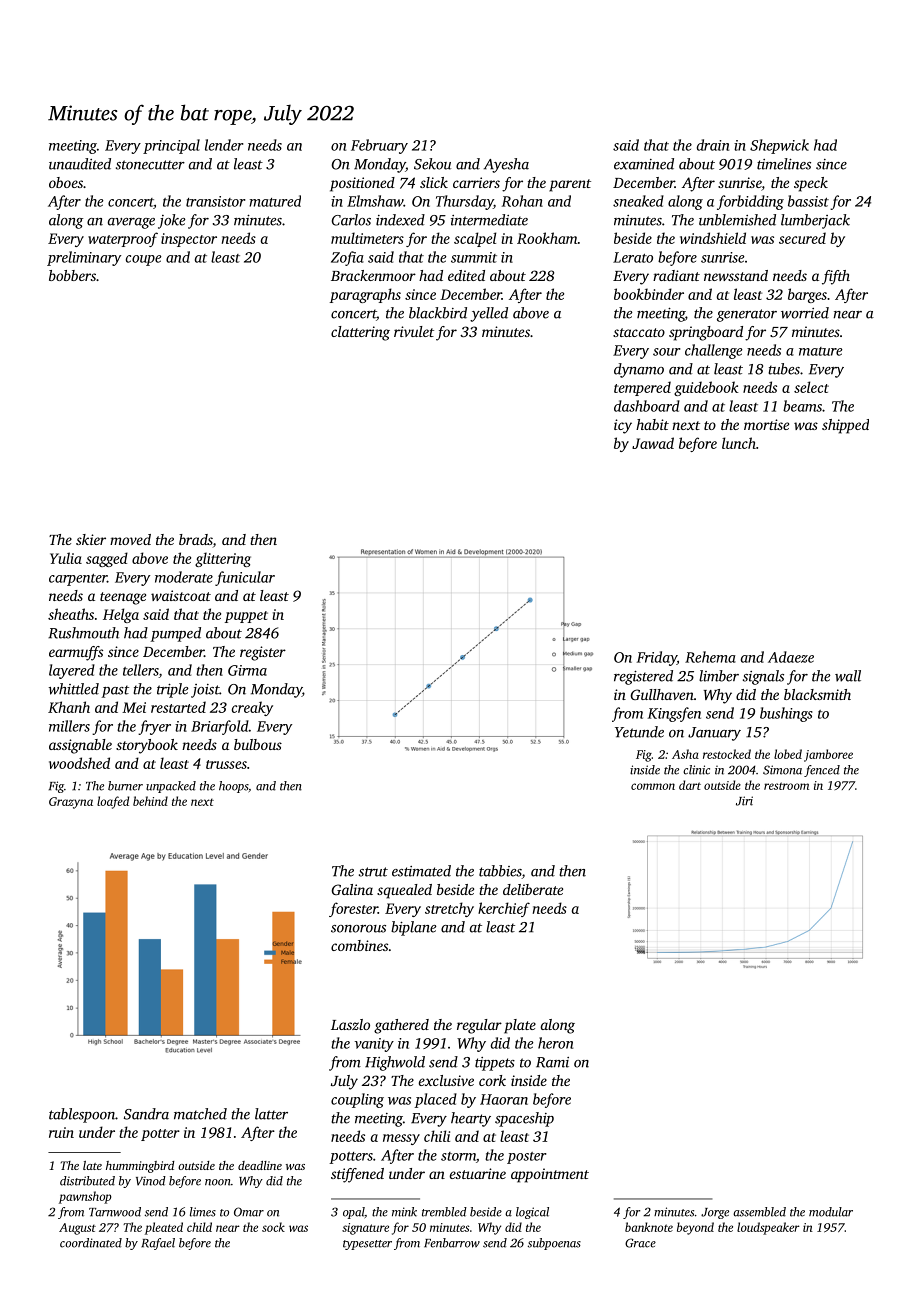  Describe the element at coordinates (414, 331) in the screenshot. I see `rivulet` at that location.
